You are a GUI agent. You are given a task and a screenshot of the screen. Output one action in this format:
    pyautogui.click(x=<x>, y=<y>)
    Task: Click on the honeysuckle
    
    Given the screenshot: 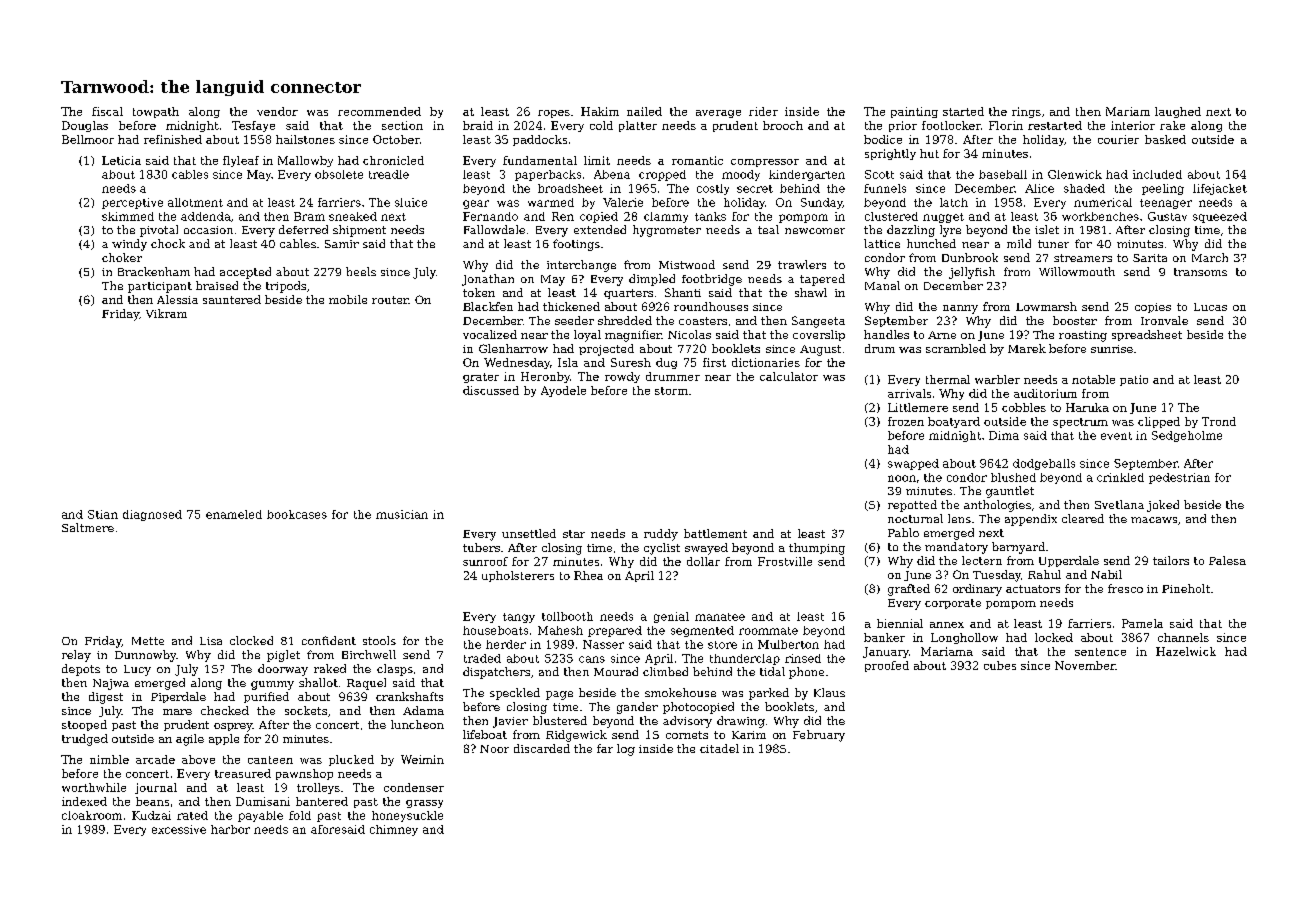 What is the action you would take?
    pyautogui.click(x=407, y=816)
